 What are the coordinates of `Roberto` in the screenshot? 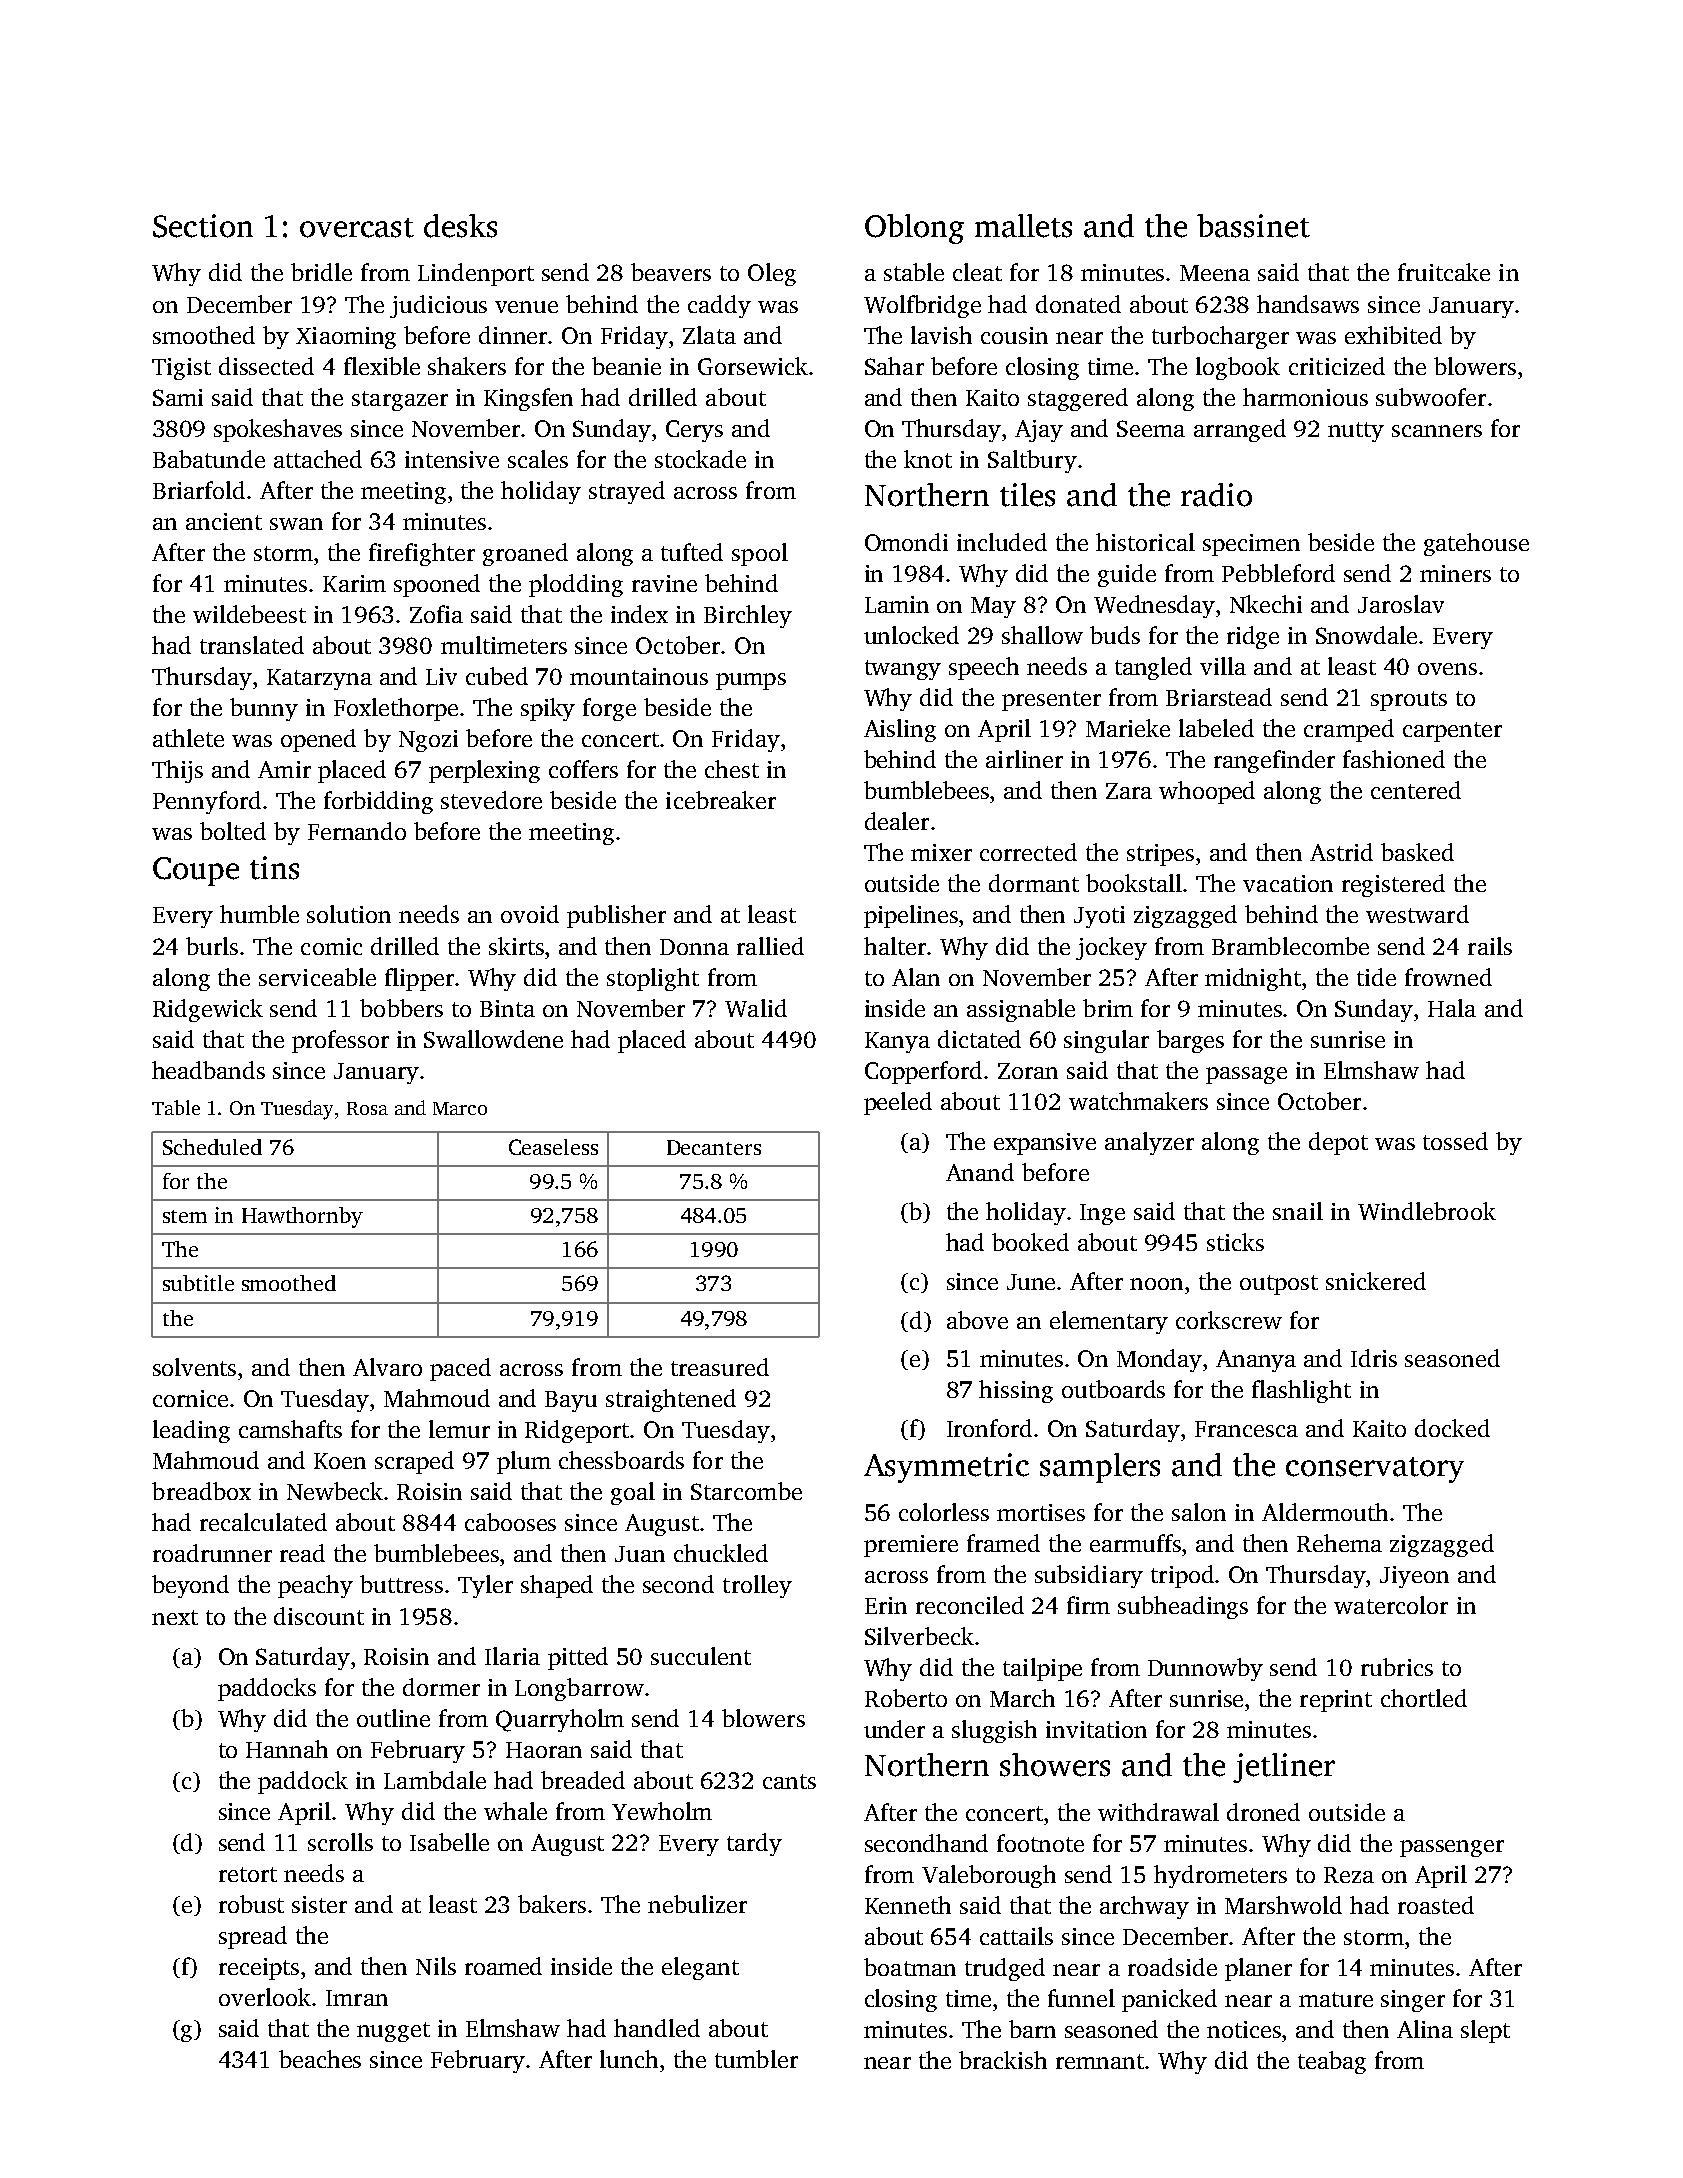 It's located at (906, 1698).
